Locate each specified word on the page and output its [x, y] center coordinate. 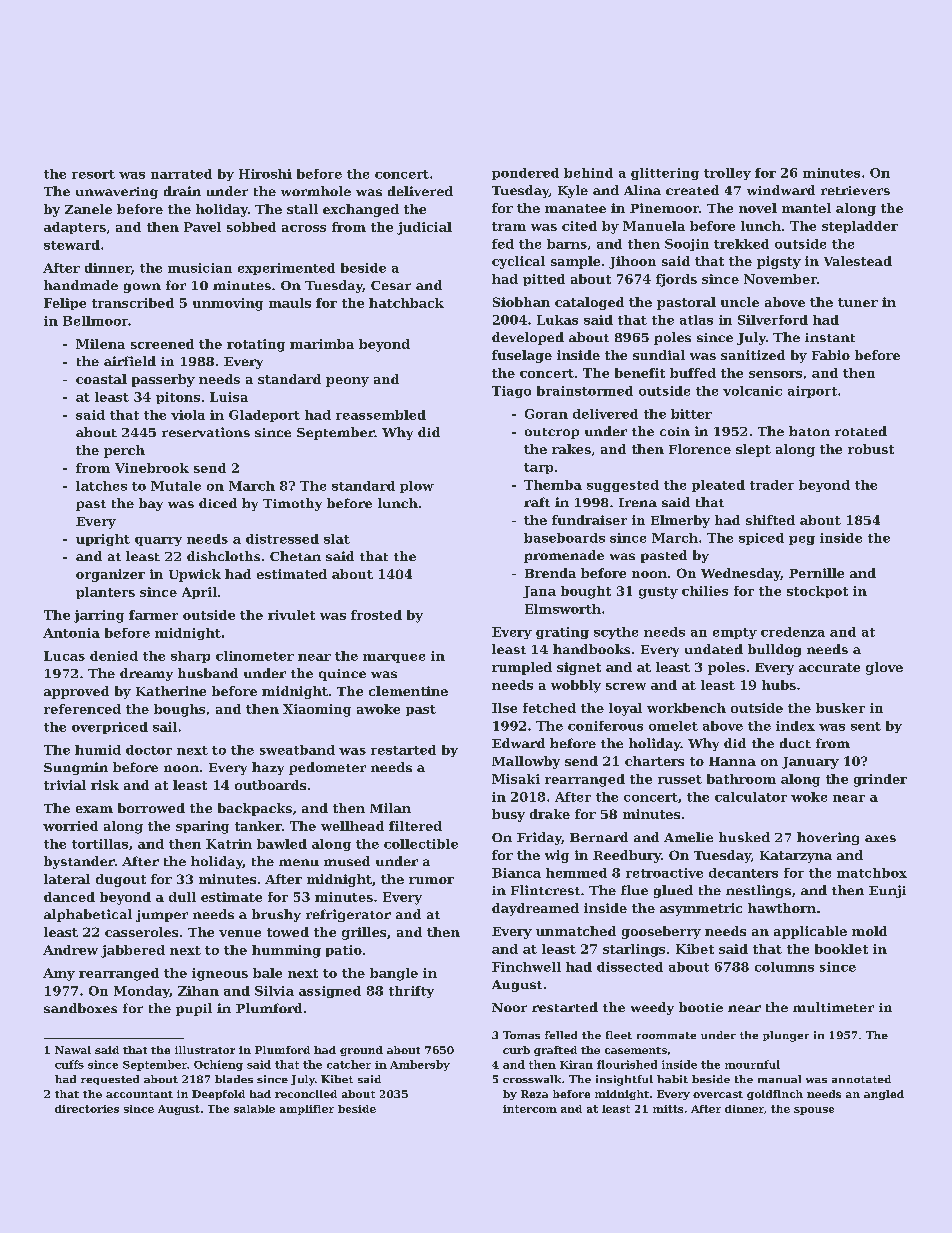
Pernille [816, 573]
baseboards [564, 538]
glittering [665, 174]
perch [124, 451]
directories [87, 1109]
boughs [179, 710]
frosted [376, 615]
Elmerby [680, 521]
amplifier [307, 1110]
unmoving [228, 304]
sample [575, 262]
